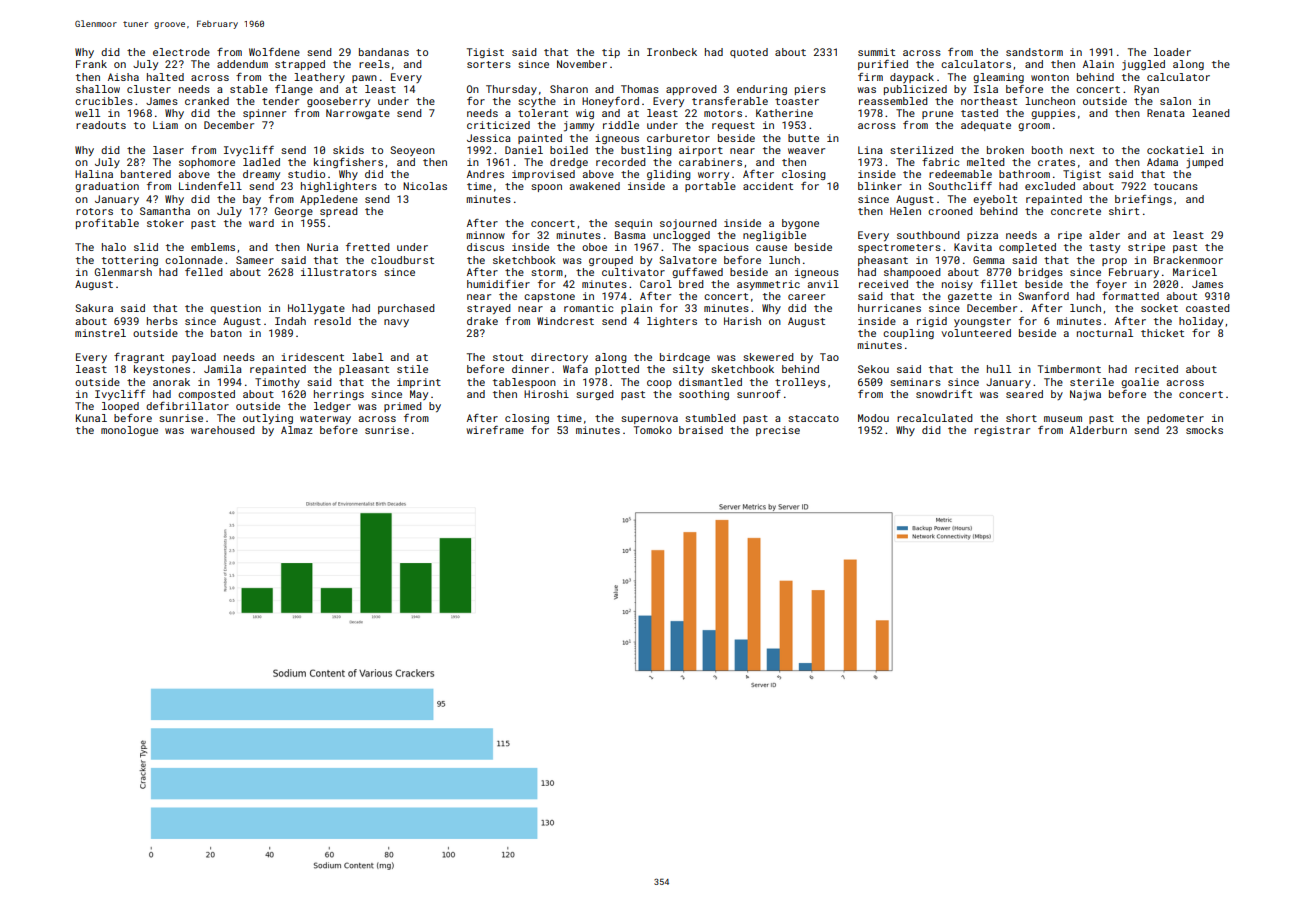 This screenshot has width=1308, height=924. I want to click on Najwa, so click(1085, 395).
